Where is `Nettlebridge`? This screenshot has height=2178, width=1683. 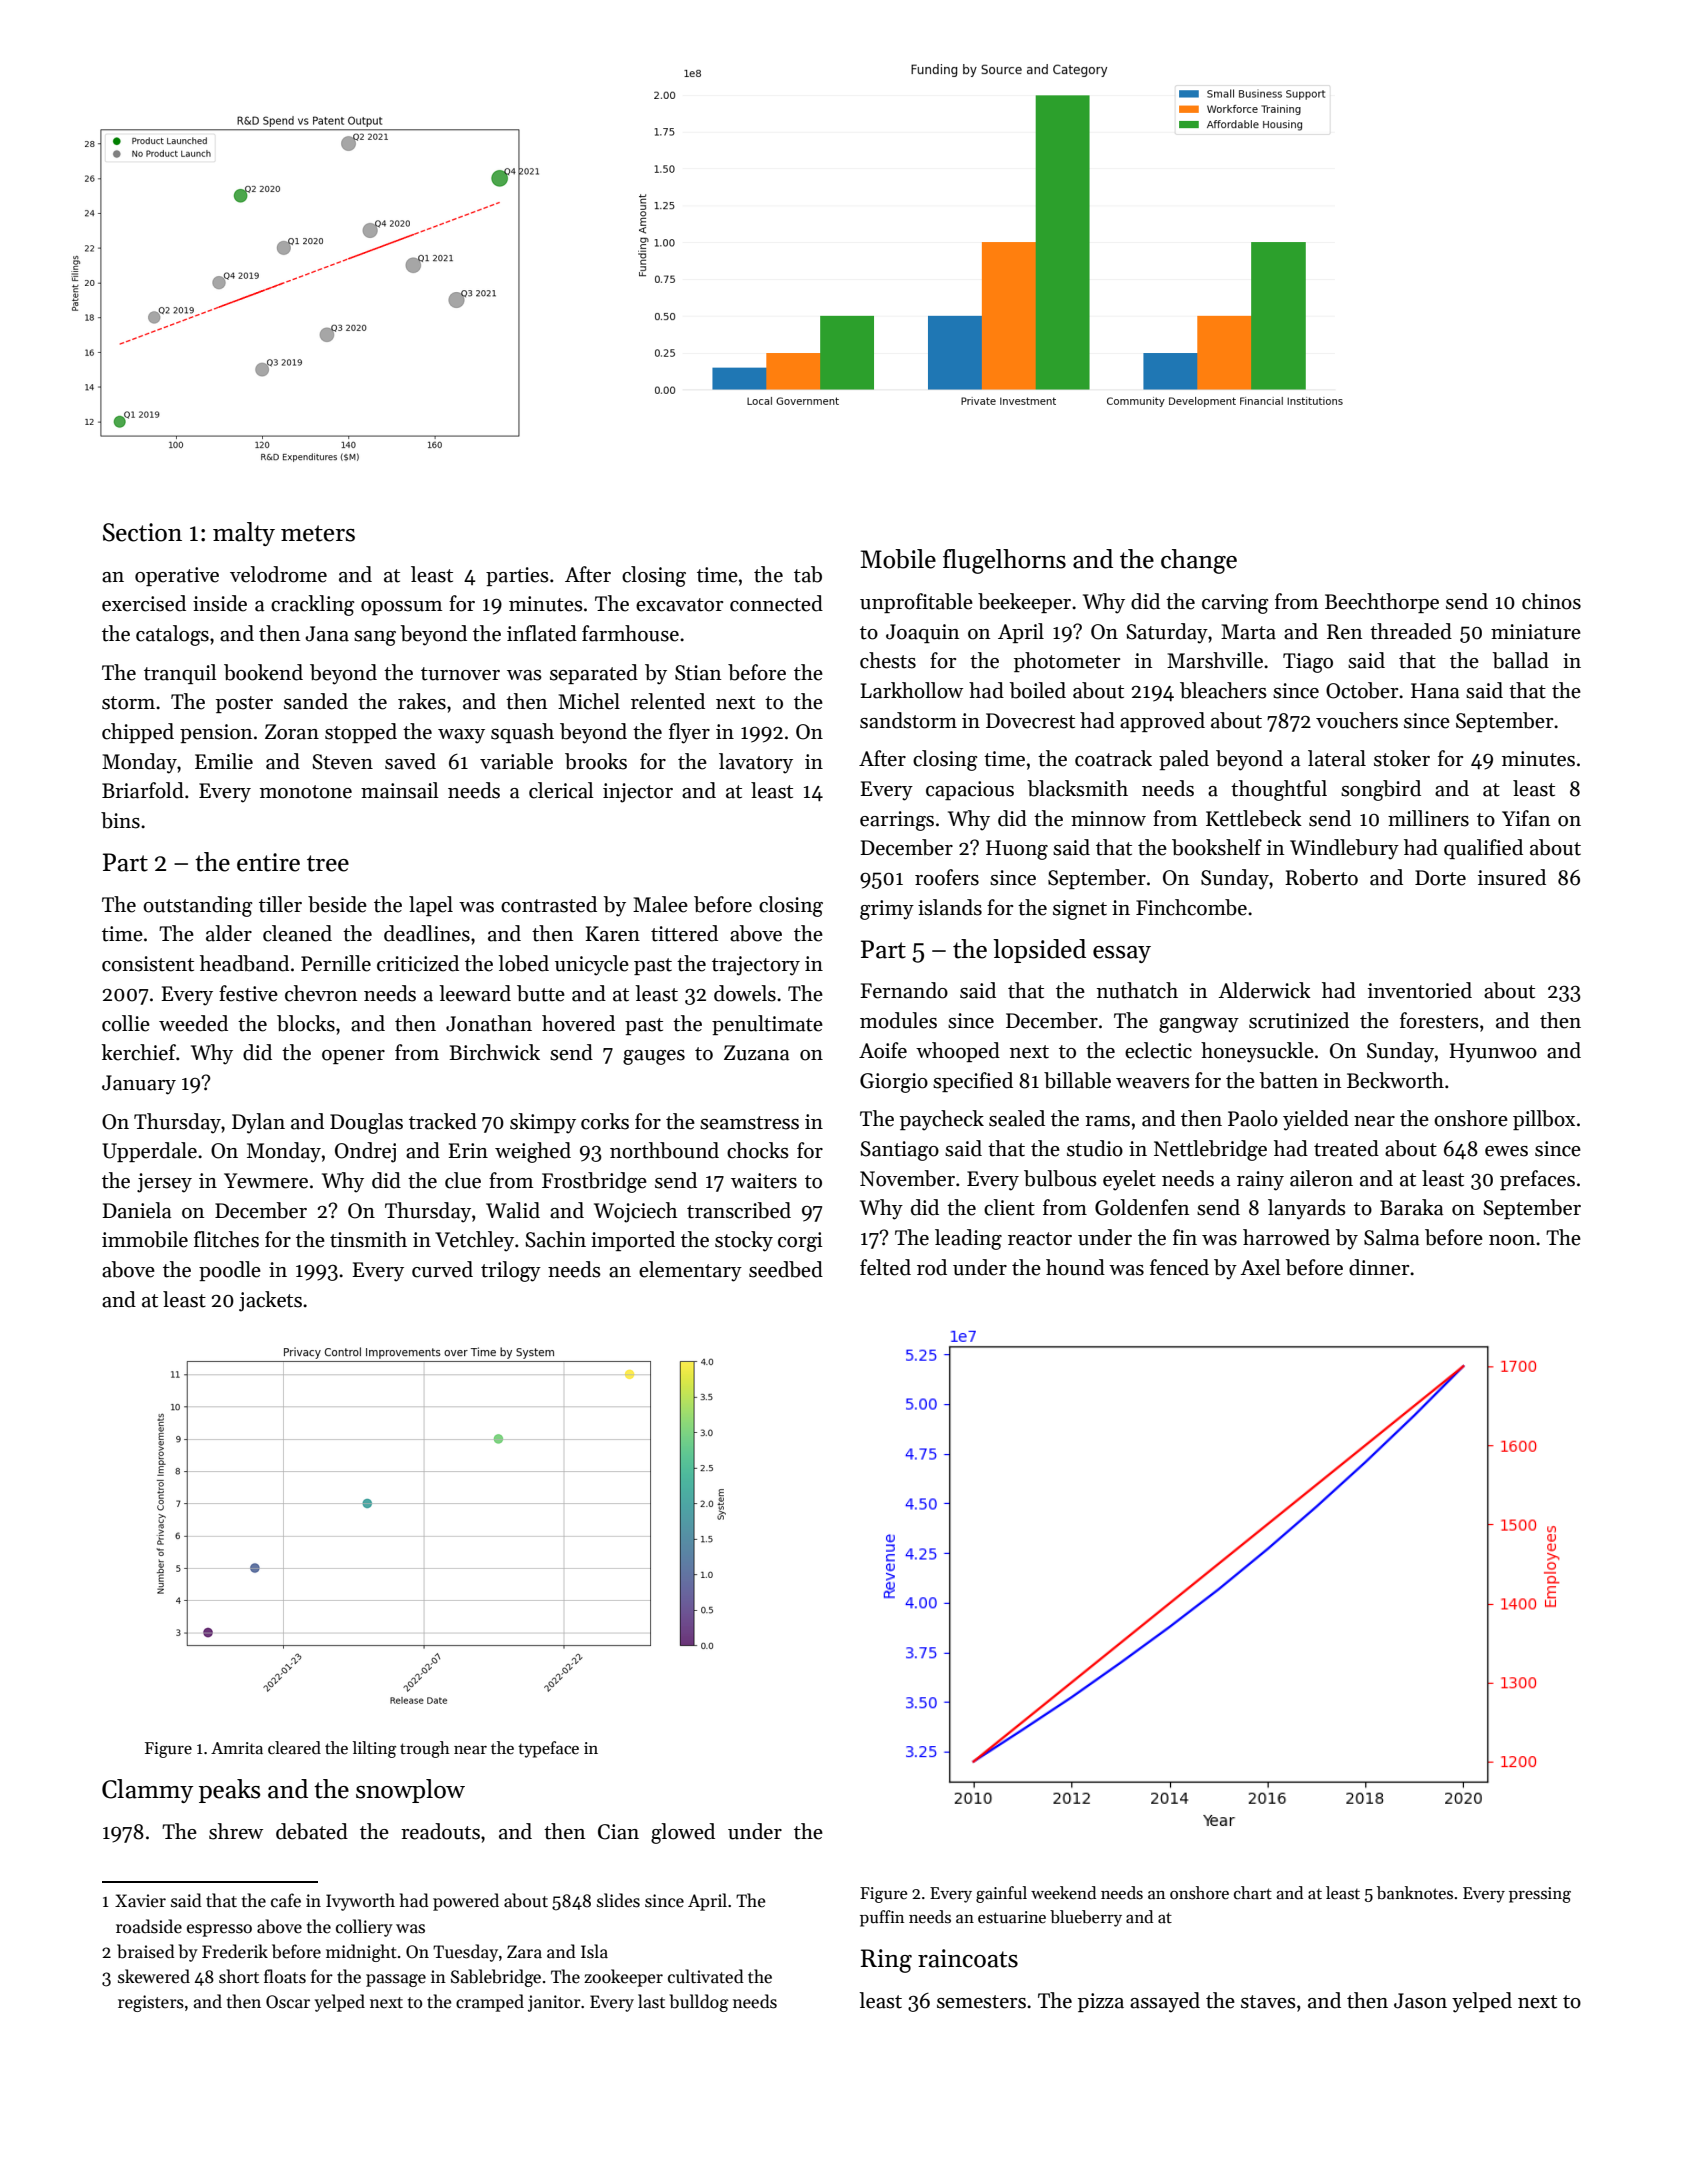
Nettlebridge is located at coordinates (1210, 1150).
